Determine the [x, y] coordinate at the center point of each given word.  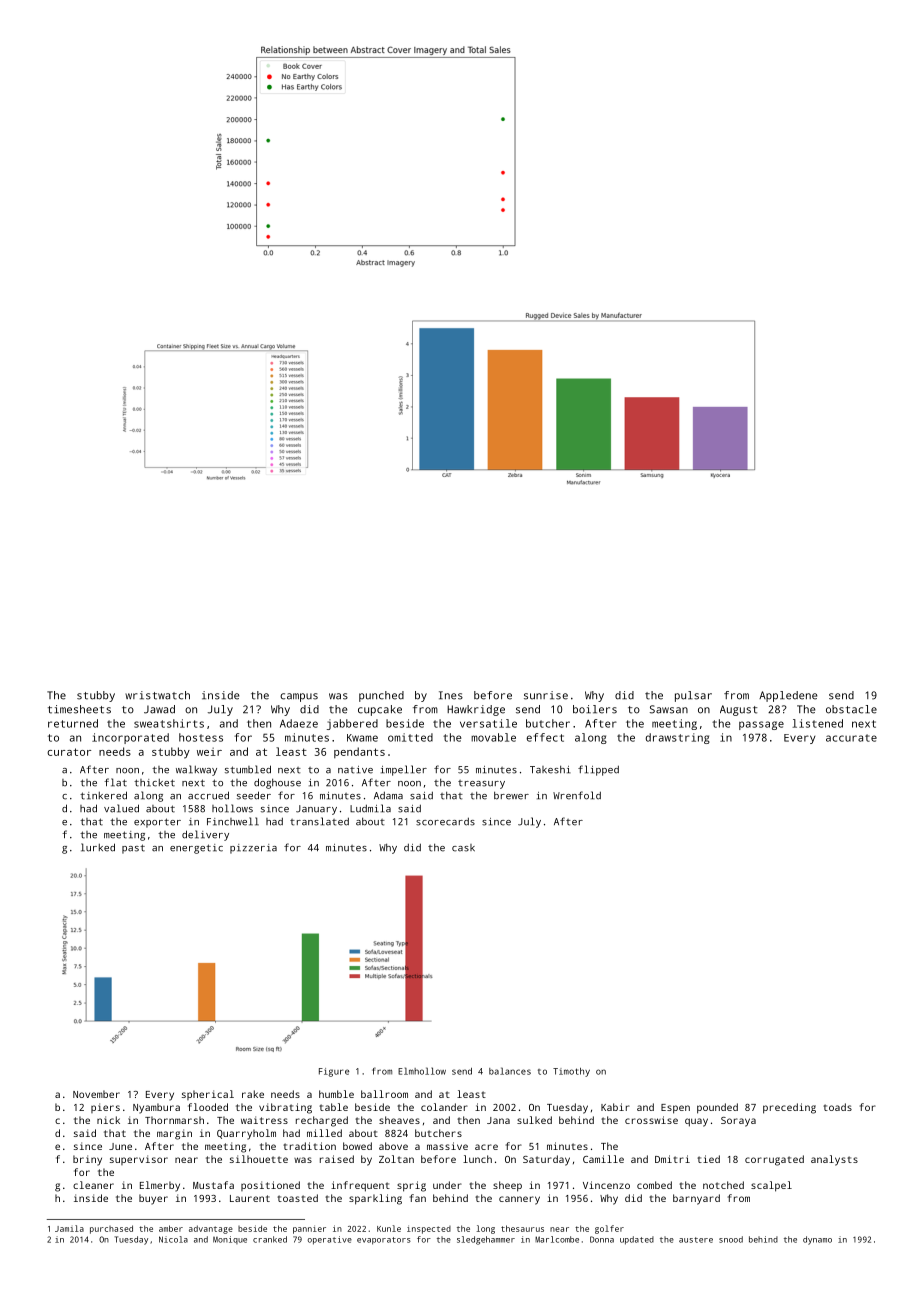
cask [463, 848]
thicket [154, 783]
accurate [851, 738]
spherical [208, 1095]
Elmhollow [422, 1071]
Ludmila [370, 808]
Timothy [571, 1072]
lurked [98, 847]
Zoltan [396, 1159]
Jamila [69, 1228]
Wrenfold [577, 795]
